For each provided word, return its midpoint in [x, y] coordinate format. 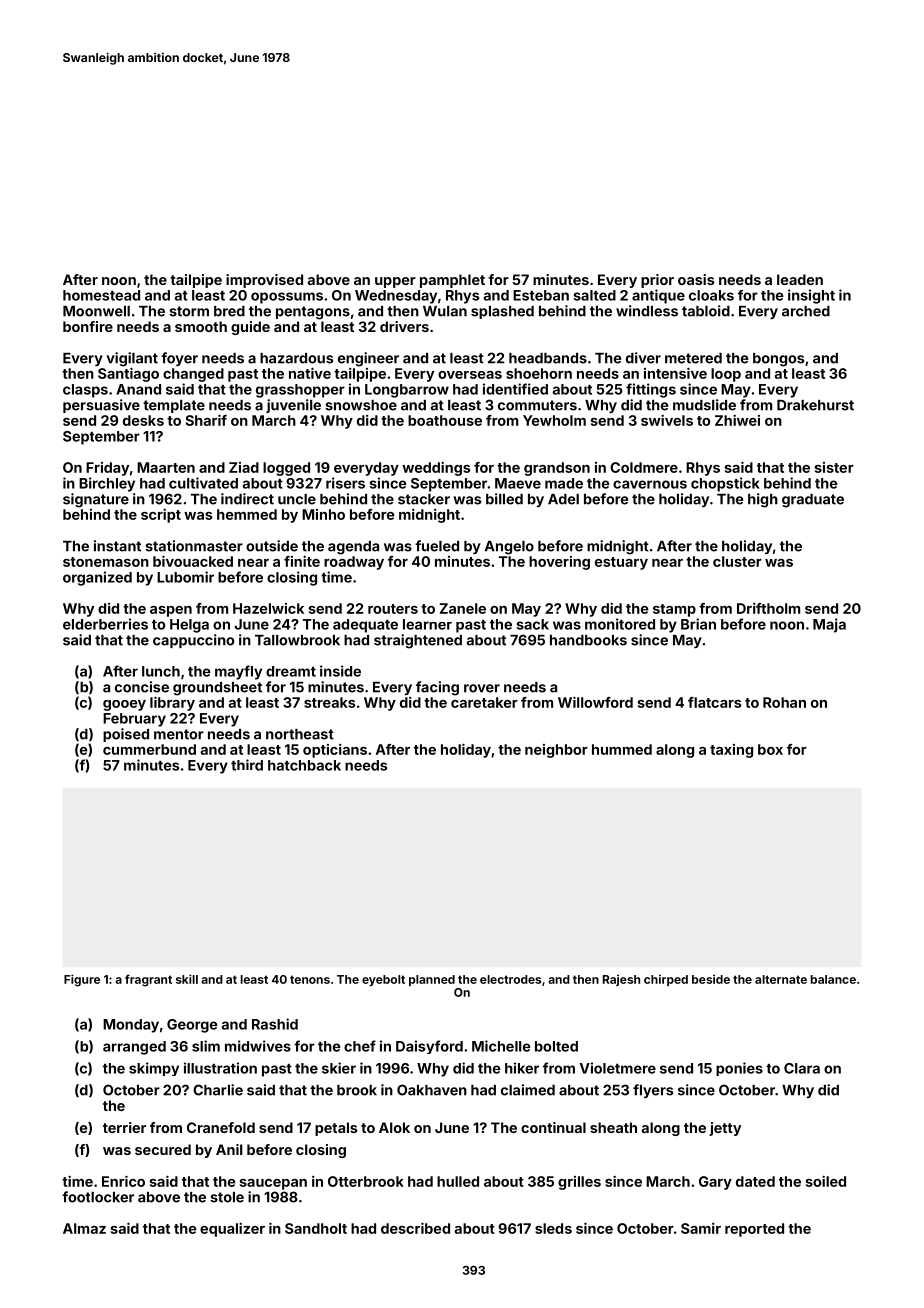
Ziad [244, 467]
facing [437, 688]
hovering [559, 563]
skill [187, 979]
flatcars [714, 702]
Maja [829, 625]
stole [227, 1197]
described [415, 1228]
